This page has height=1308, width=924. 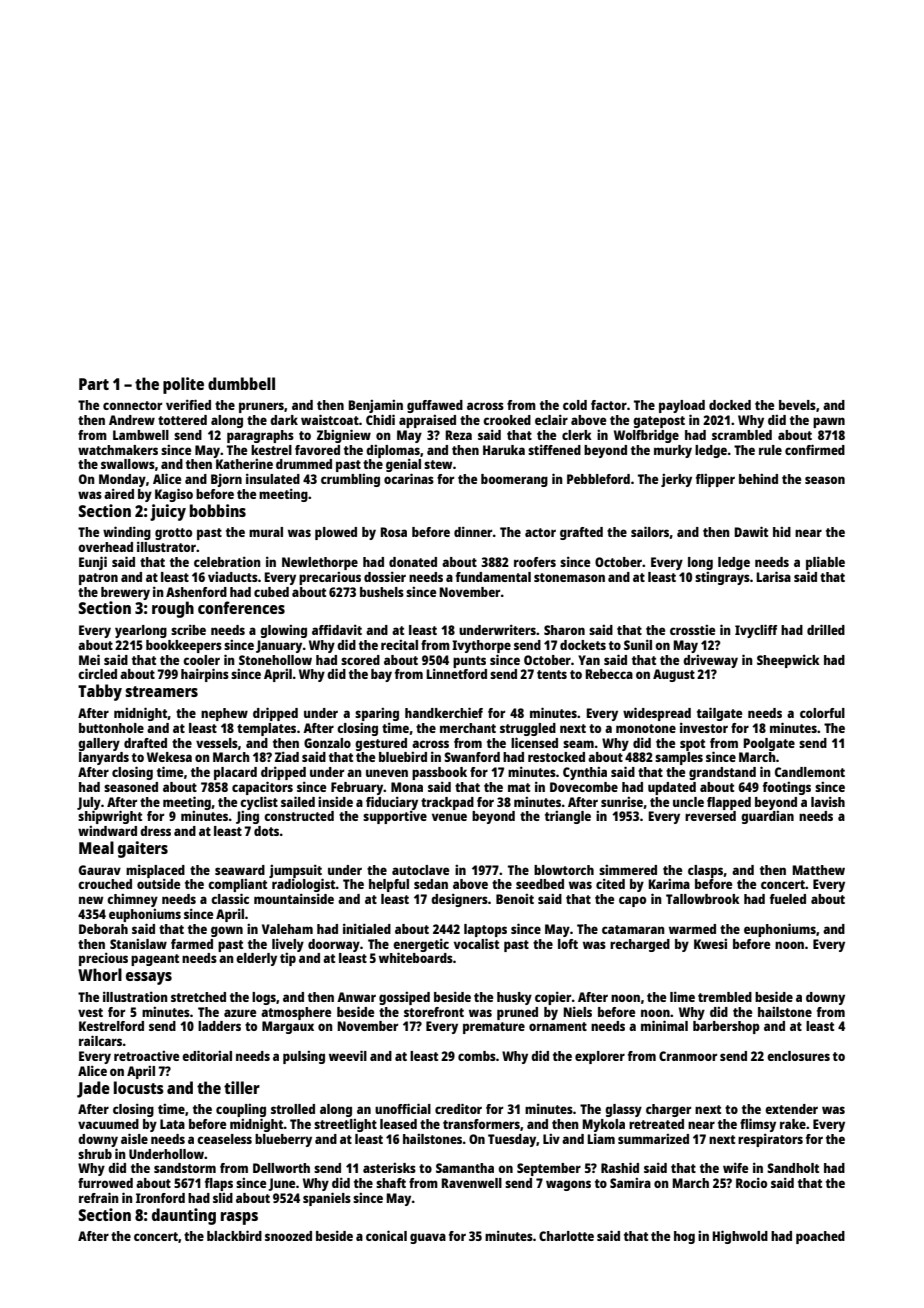 What do you see at coordinates (382, 592) in the page?
I see `bushels` at bounding box center [382, 592].
